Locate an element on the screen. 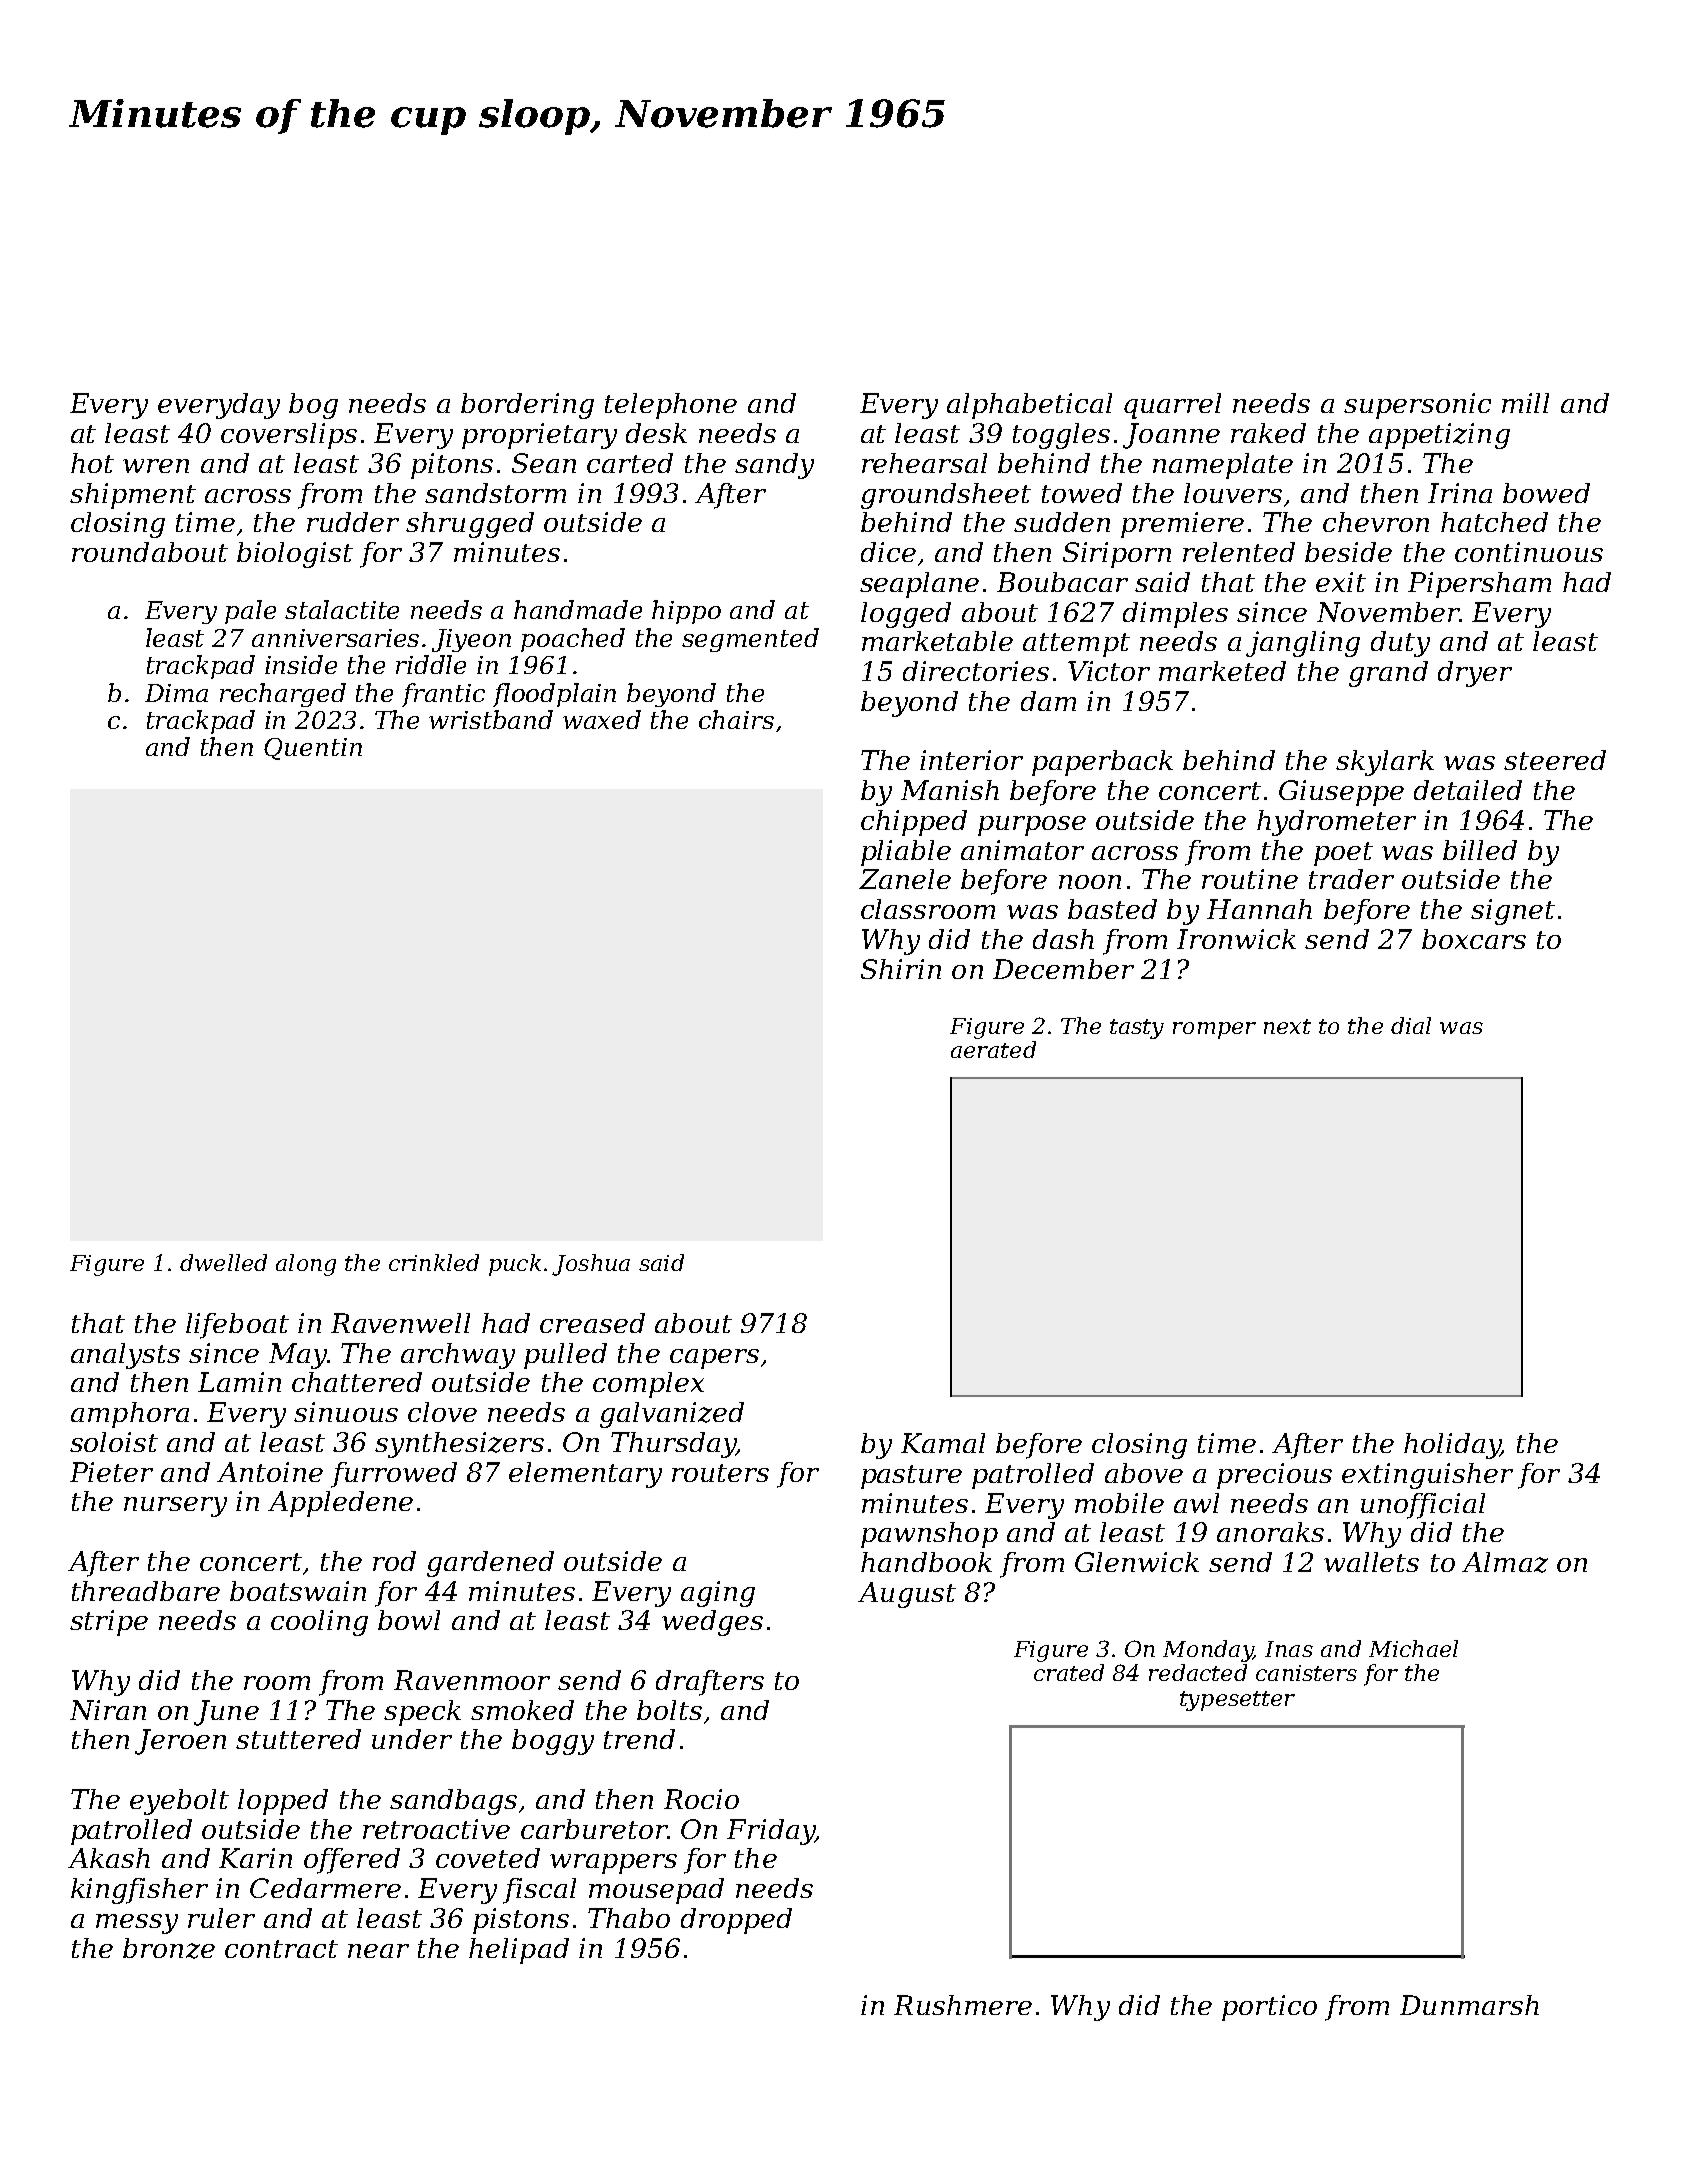 The image size is (1683, 2178). retroactive is located at coordinates (436, 1829).
